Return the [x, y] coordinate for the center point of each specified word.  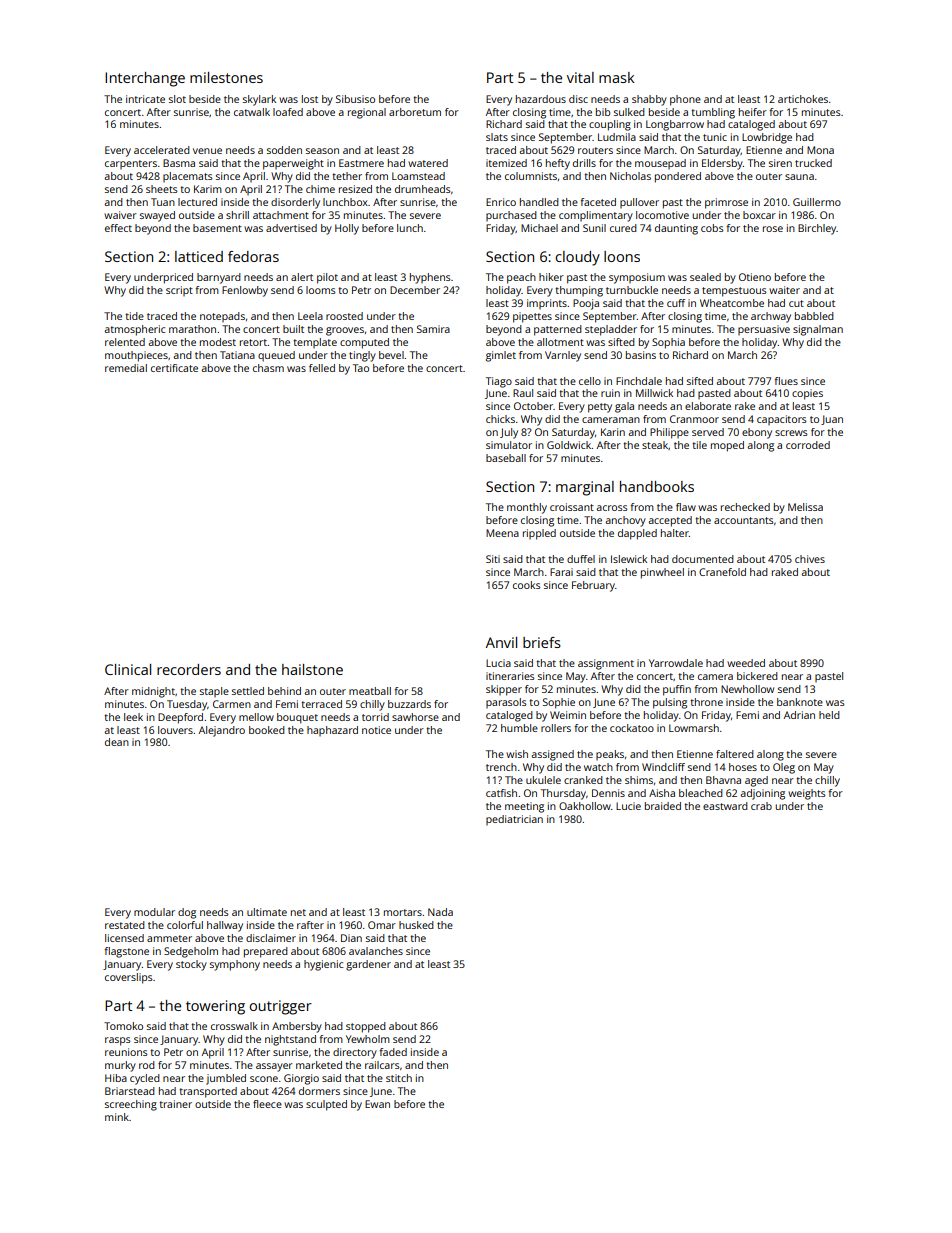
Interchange [145, 79]
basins [641, 355]
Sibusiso [355, 99]
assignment [606, 664]
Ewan [377, 1104]
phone [685, 100]
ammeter [169, 938]
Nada [440, 912]
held [829, 715]
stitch [399, 1078]
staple [214, 692]
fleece [267, 1104]
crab [761, 806]
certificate [174, 368]
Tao [361, 368]
